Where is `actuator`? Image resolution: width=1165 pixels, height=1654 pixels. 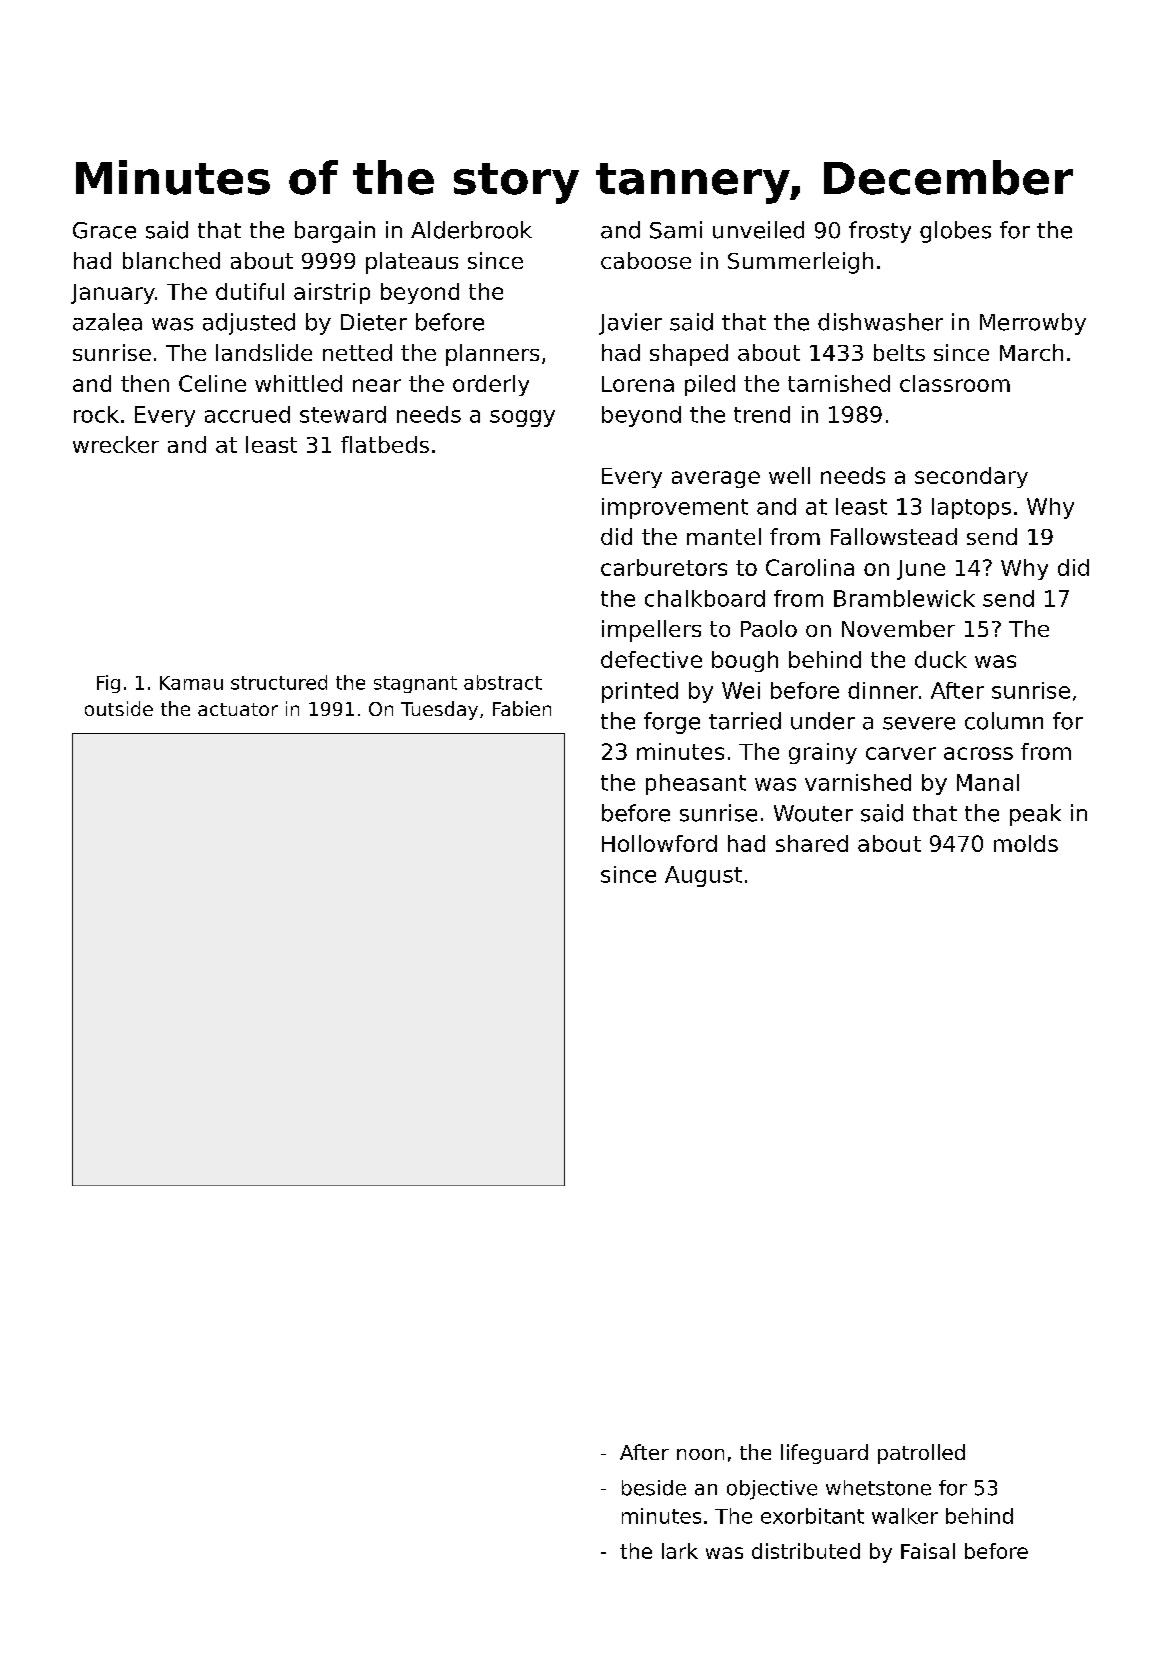 actuator is located at coordinates (238, 709).
